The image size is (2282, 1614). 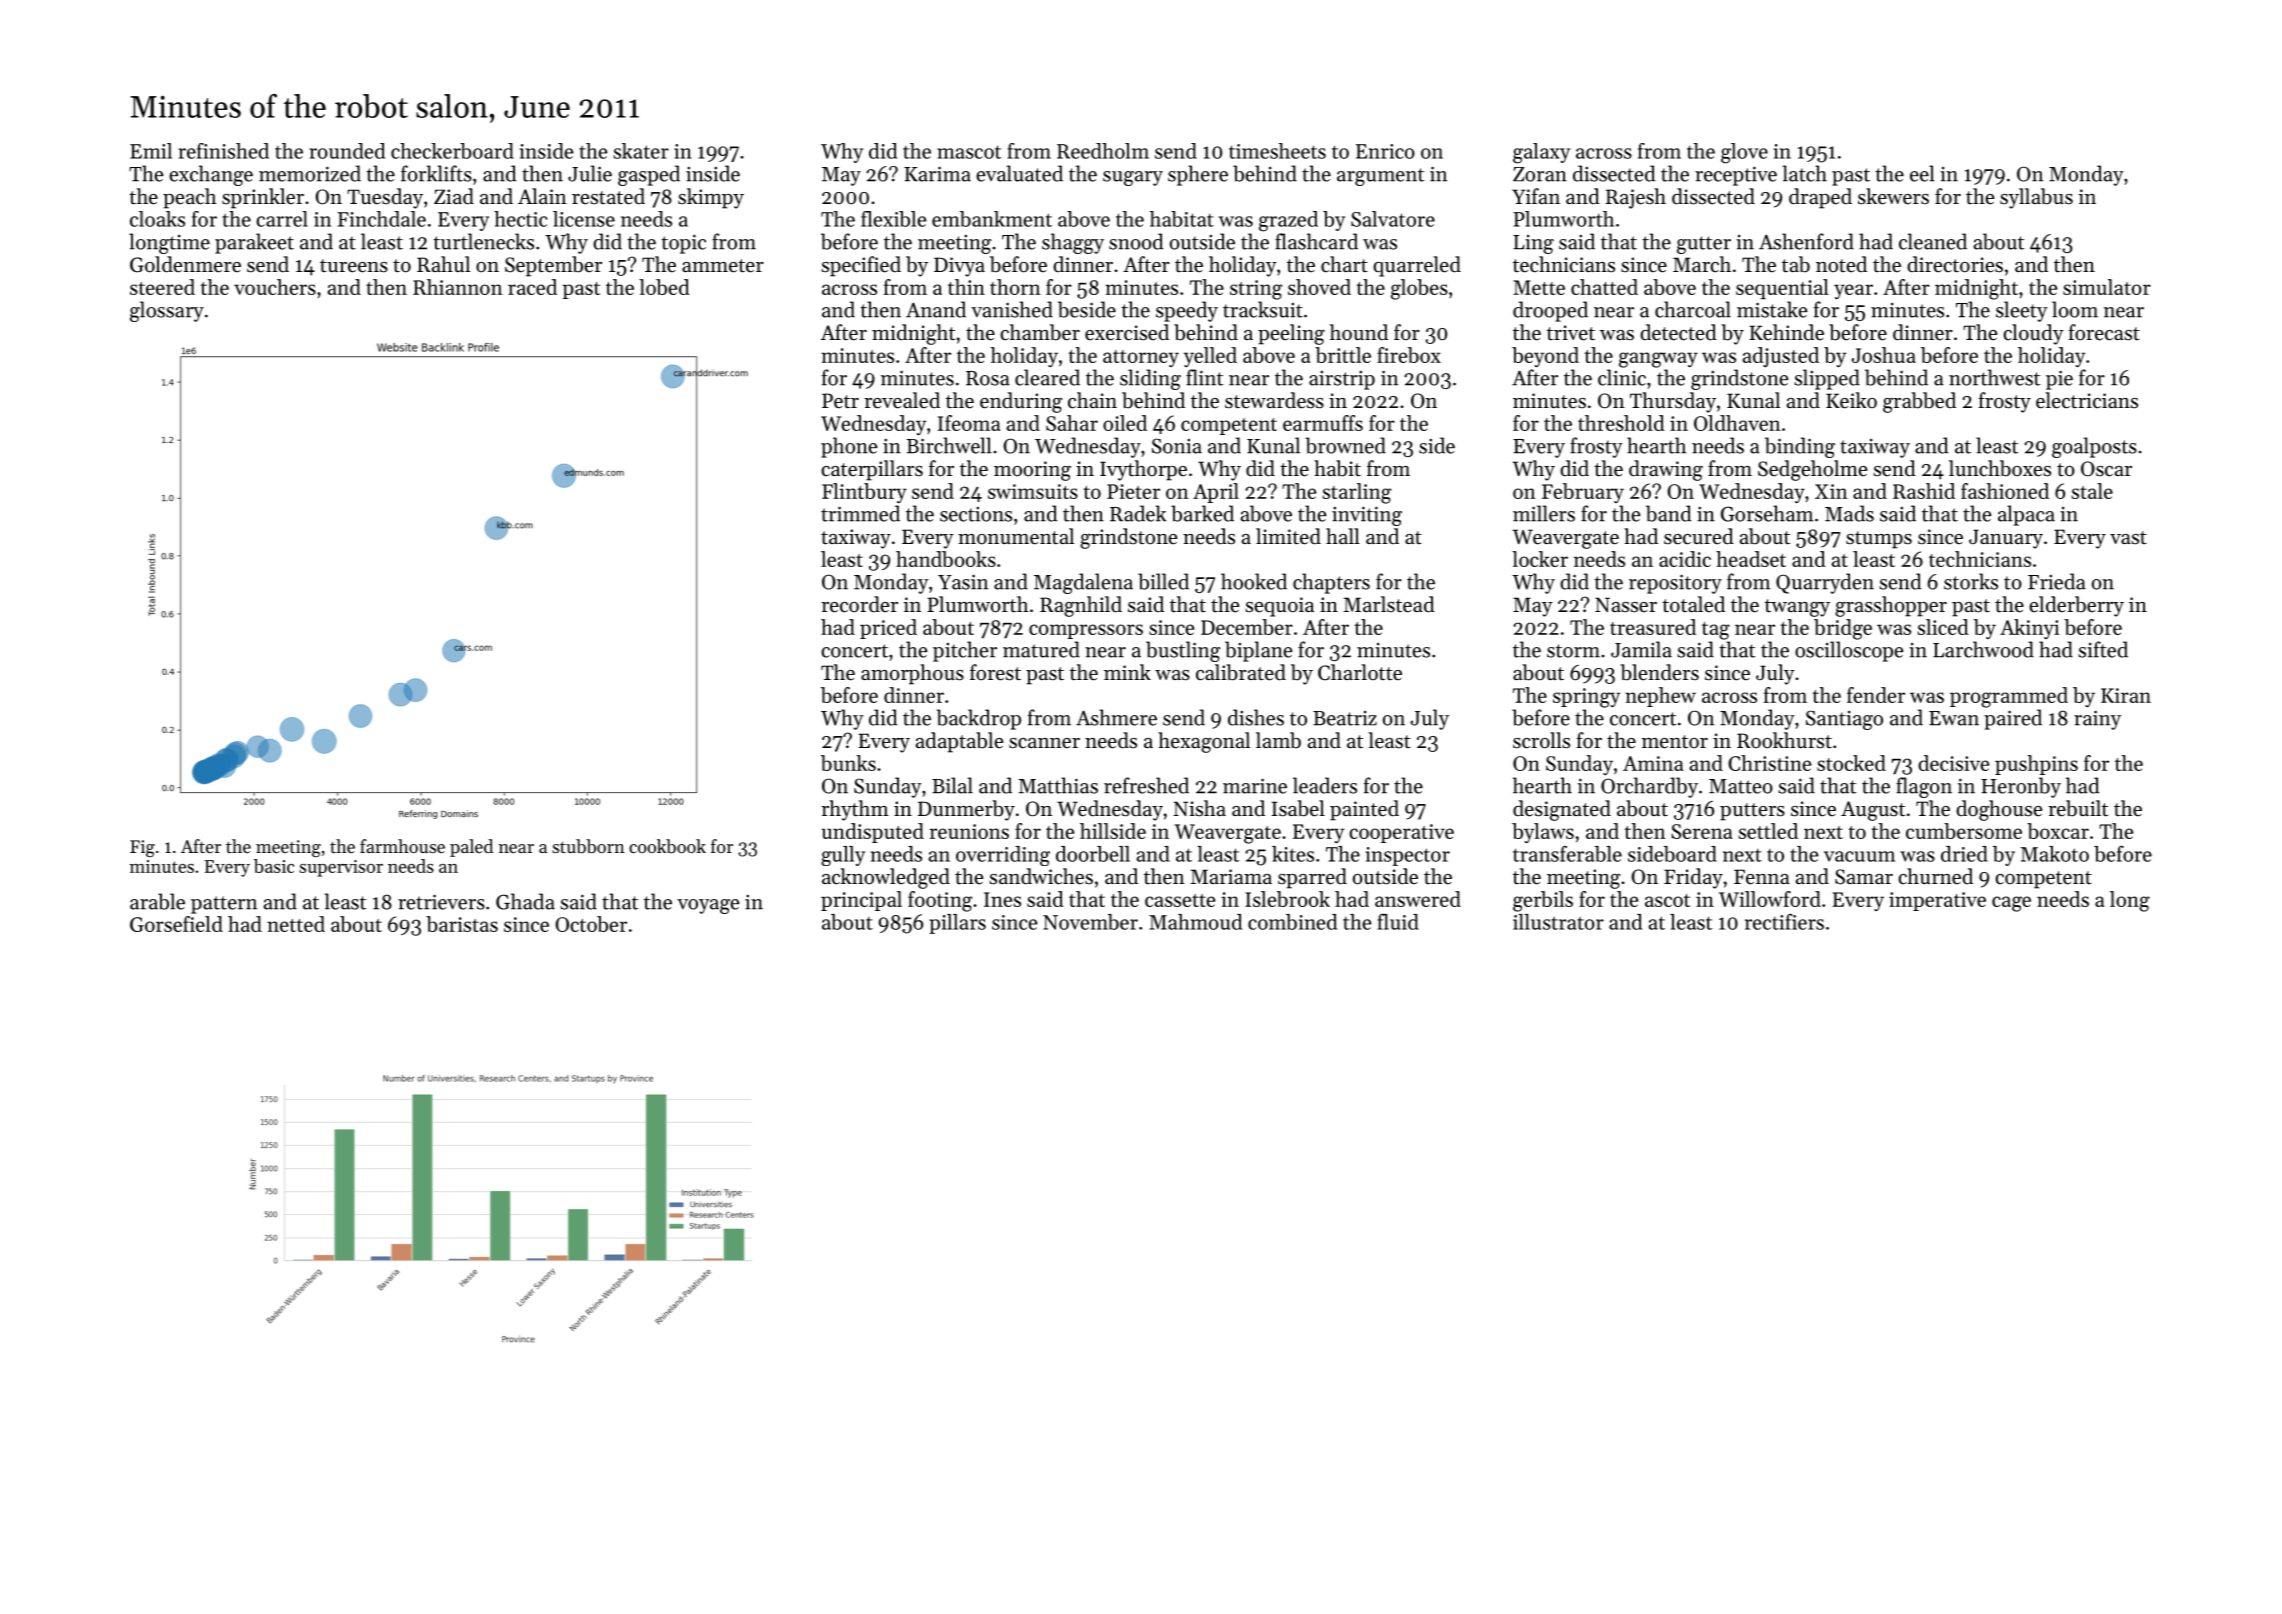 What do you see at coordinates (893, 219) in the document?
I see `flexible` at bounding box center [893, 219].
